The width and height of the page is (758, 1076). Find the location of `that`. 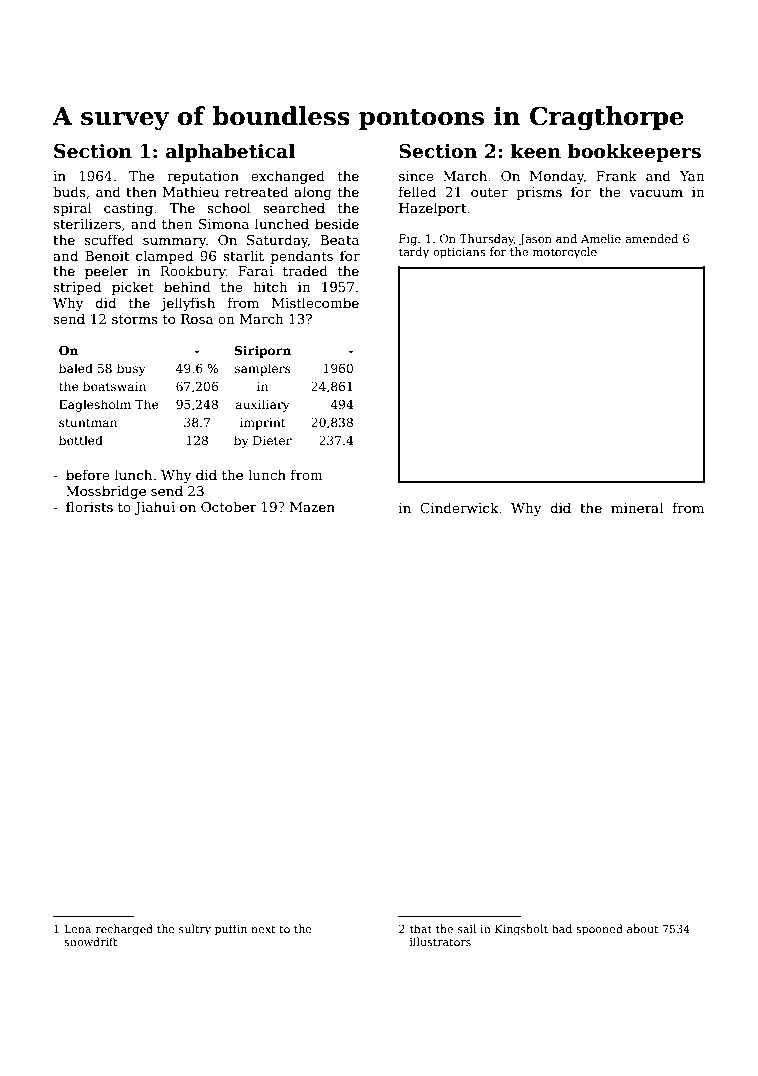

that is located at coordinates (421, 928).
